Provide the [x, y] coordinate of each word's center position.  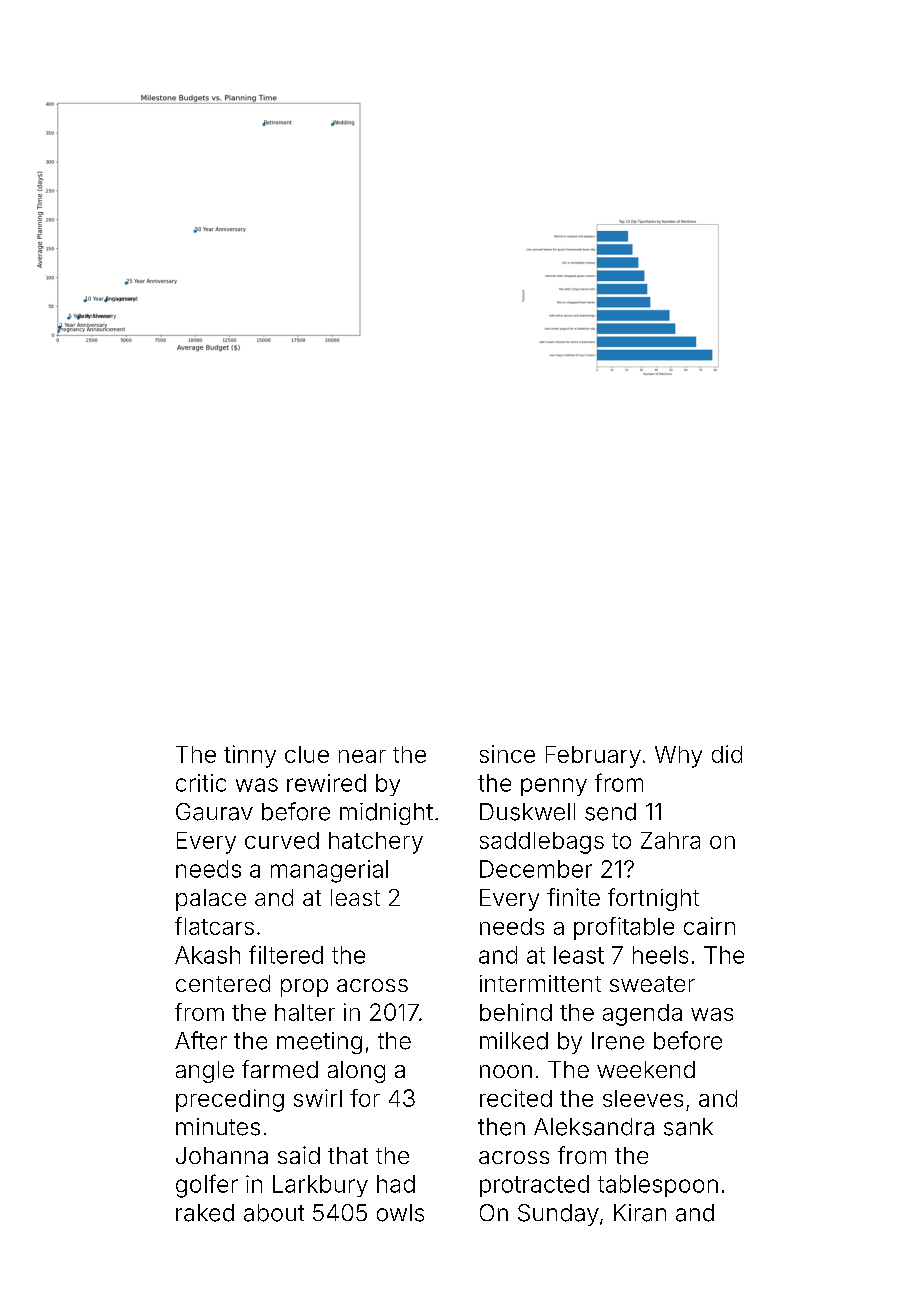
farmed [280, 1069]
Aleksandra [594, 1127]
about [274, 1213]
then [501, 1127]
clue [307, 754]
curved [282, 840]
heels [660, 955]
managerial [329, 871]
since [507, 754]
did [727, 754]
